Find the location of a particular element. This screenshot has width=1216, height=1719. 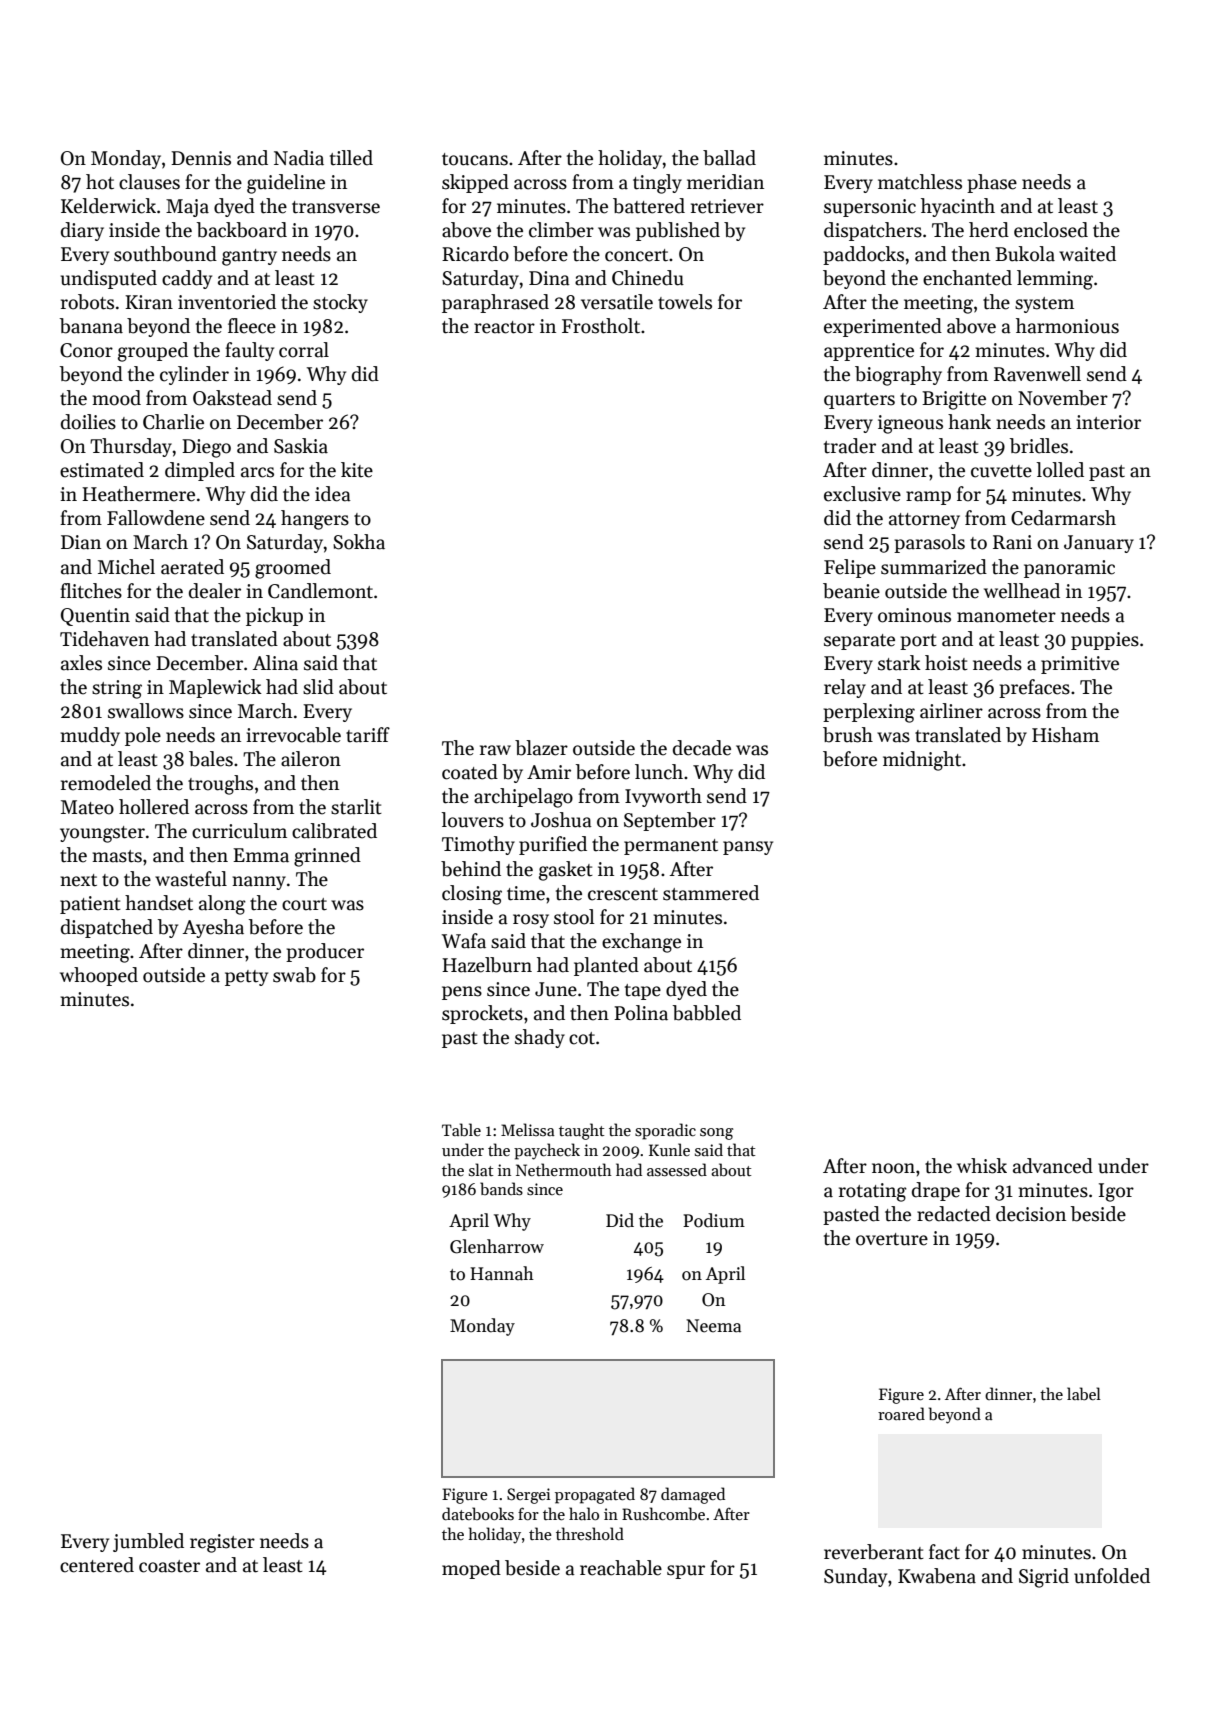

Sokha is located at coordinates (359, 542).
